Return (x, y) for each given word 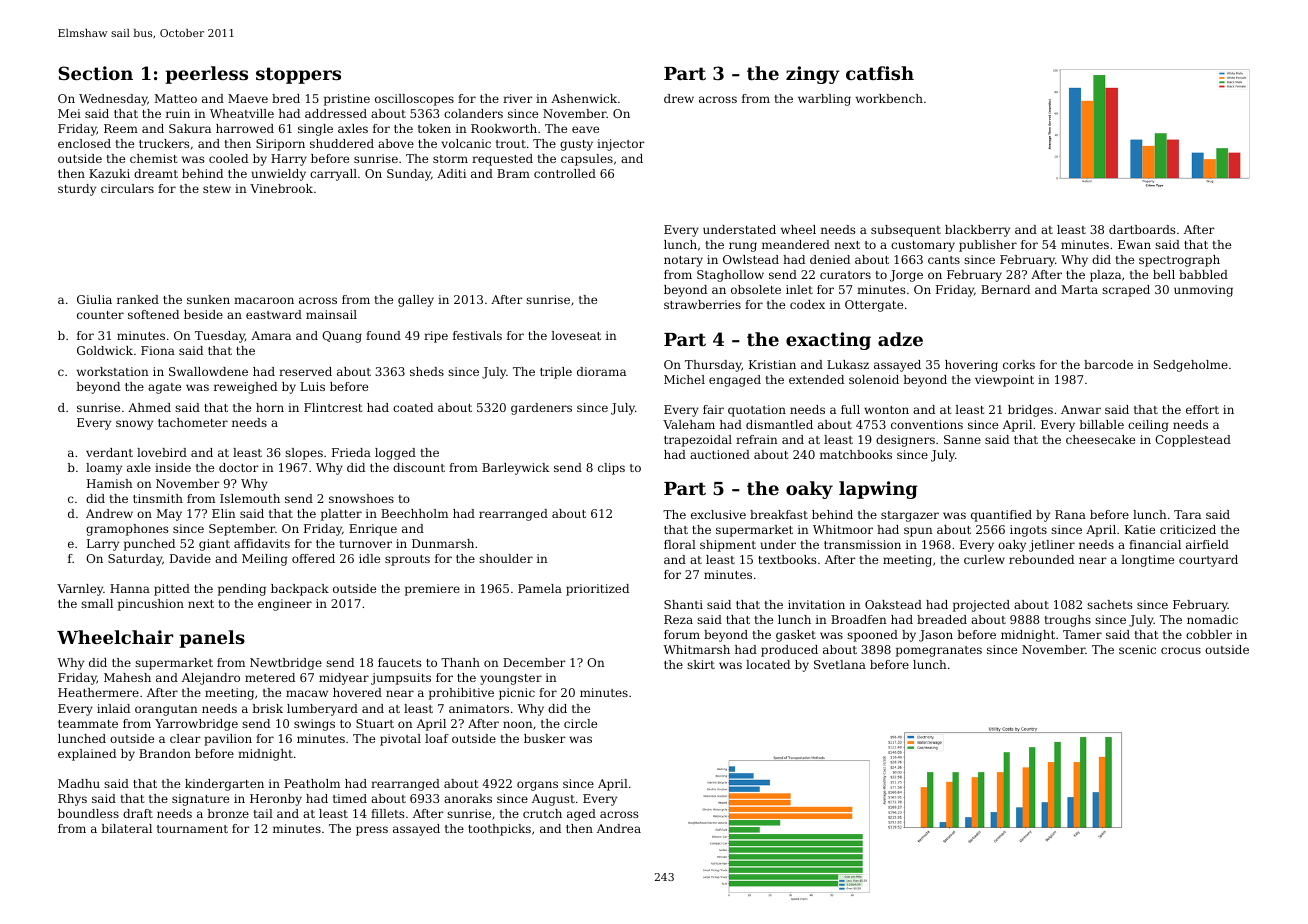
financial (1155, 544)
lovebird (162, 452)
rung (743, 247)
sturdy (77, 190)
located (768, 664)
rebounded (1041, 559)
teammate (88, 724)
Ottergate (874, 306)
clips (611, 469)
